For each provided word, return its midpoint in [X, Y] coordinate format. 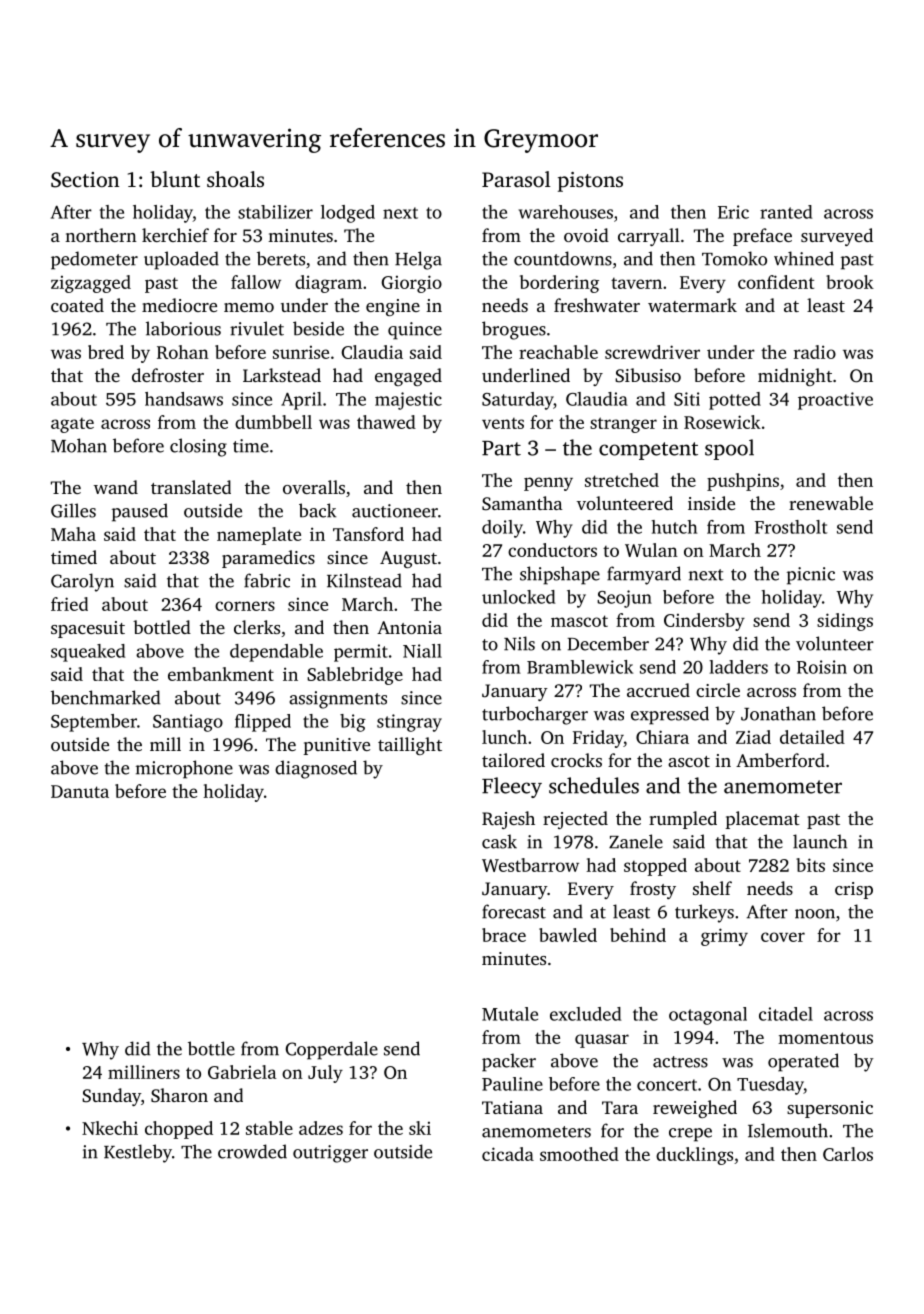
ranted [786, 212]
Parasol [516, 179]
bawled [568, 935]
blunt [175, 179]
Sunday [111, 1097]
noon [815, 914]
